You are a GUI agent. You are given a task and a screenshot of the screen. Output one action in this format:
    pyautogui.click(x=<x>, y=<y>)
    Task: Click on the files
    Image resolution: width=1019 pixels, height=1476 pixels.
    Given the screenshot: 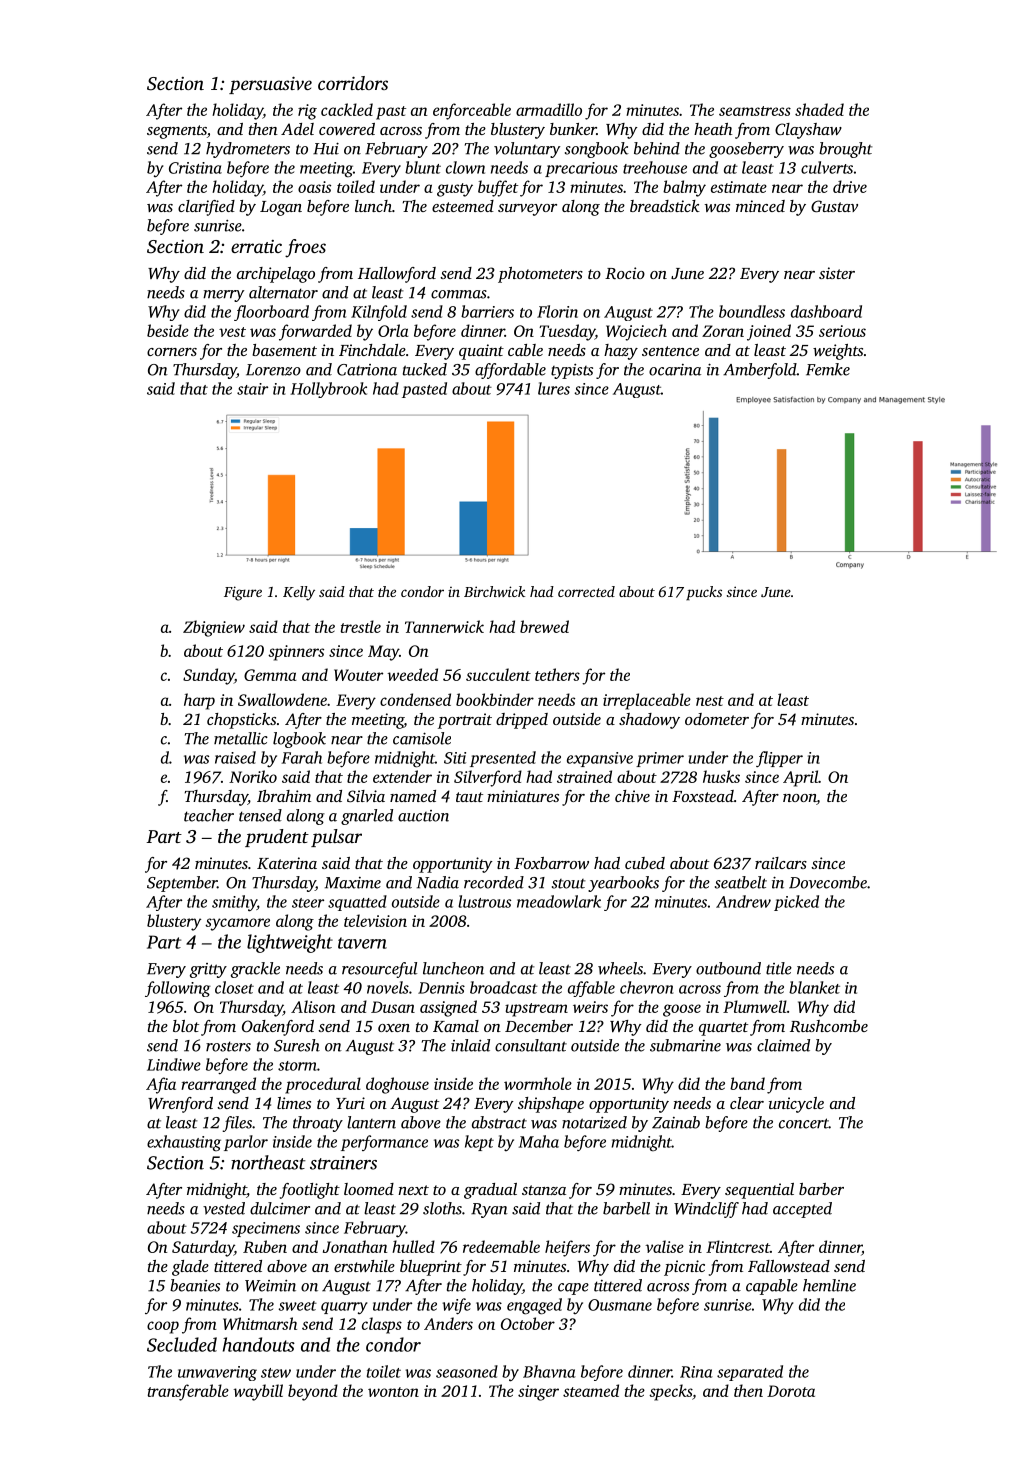 What is the action you would take?
    pyautogui.click(x=237, y=1124)
